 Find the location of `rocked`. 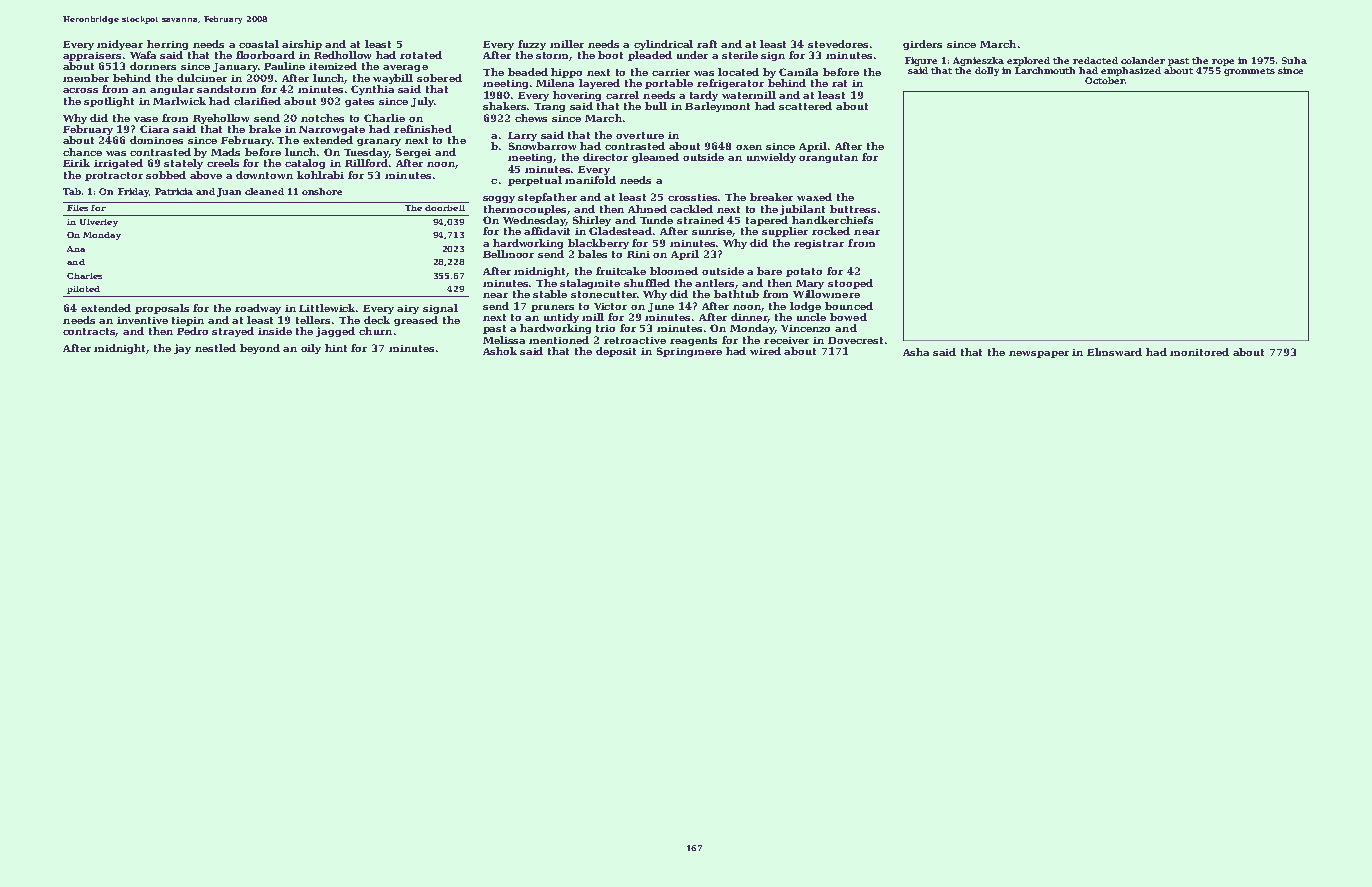

rocked is located at coordinates (831, 231).
